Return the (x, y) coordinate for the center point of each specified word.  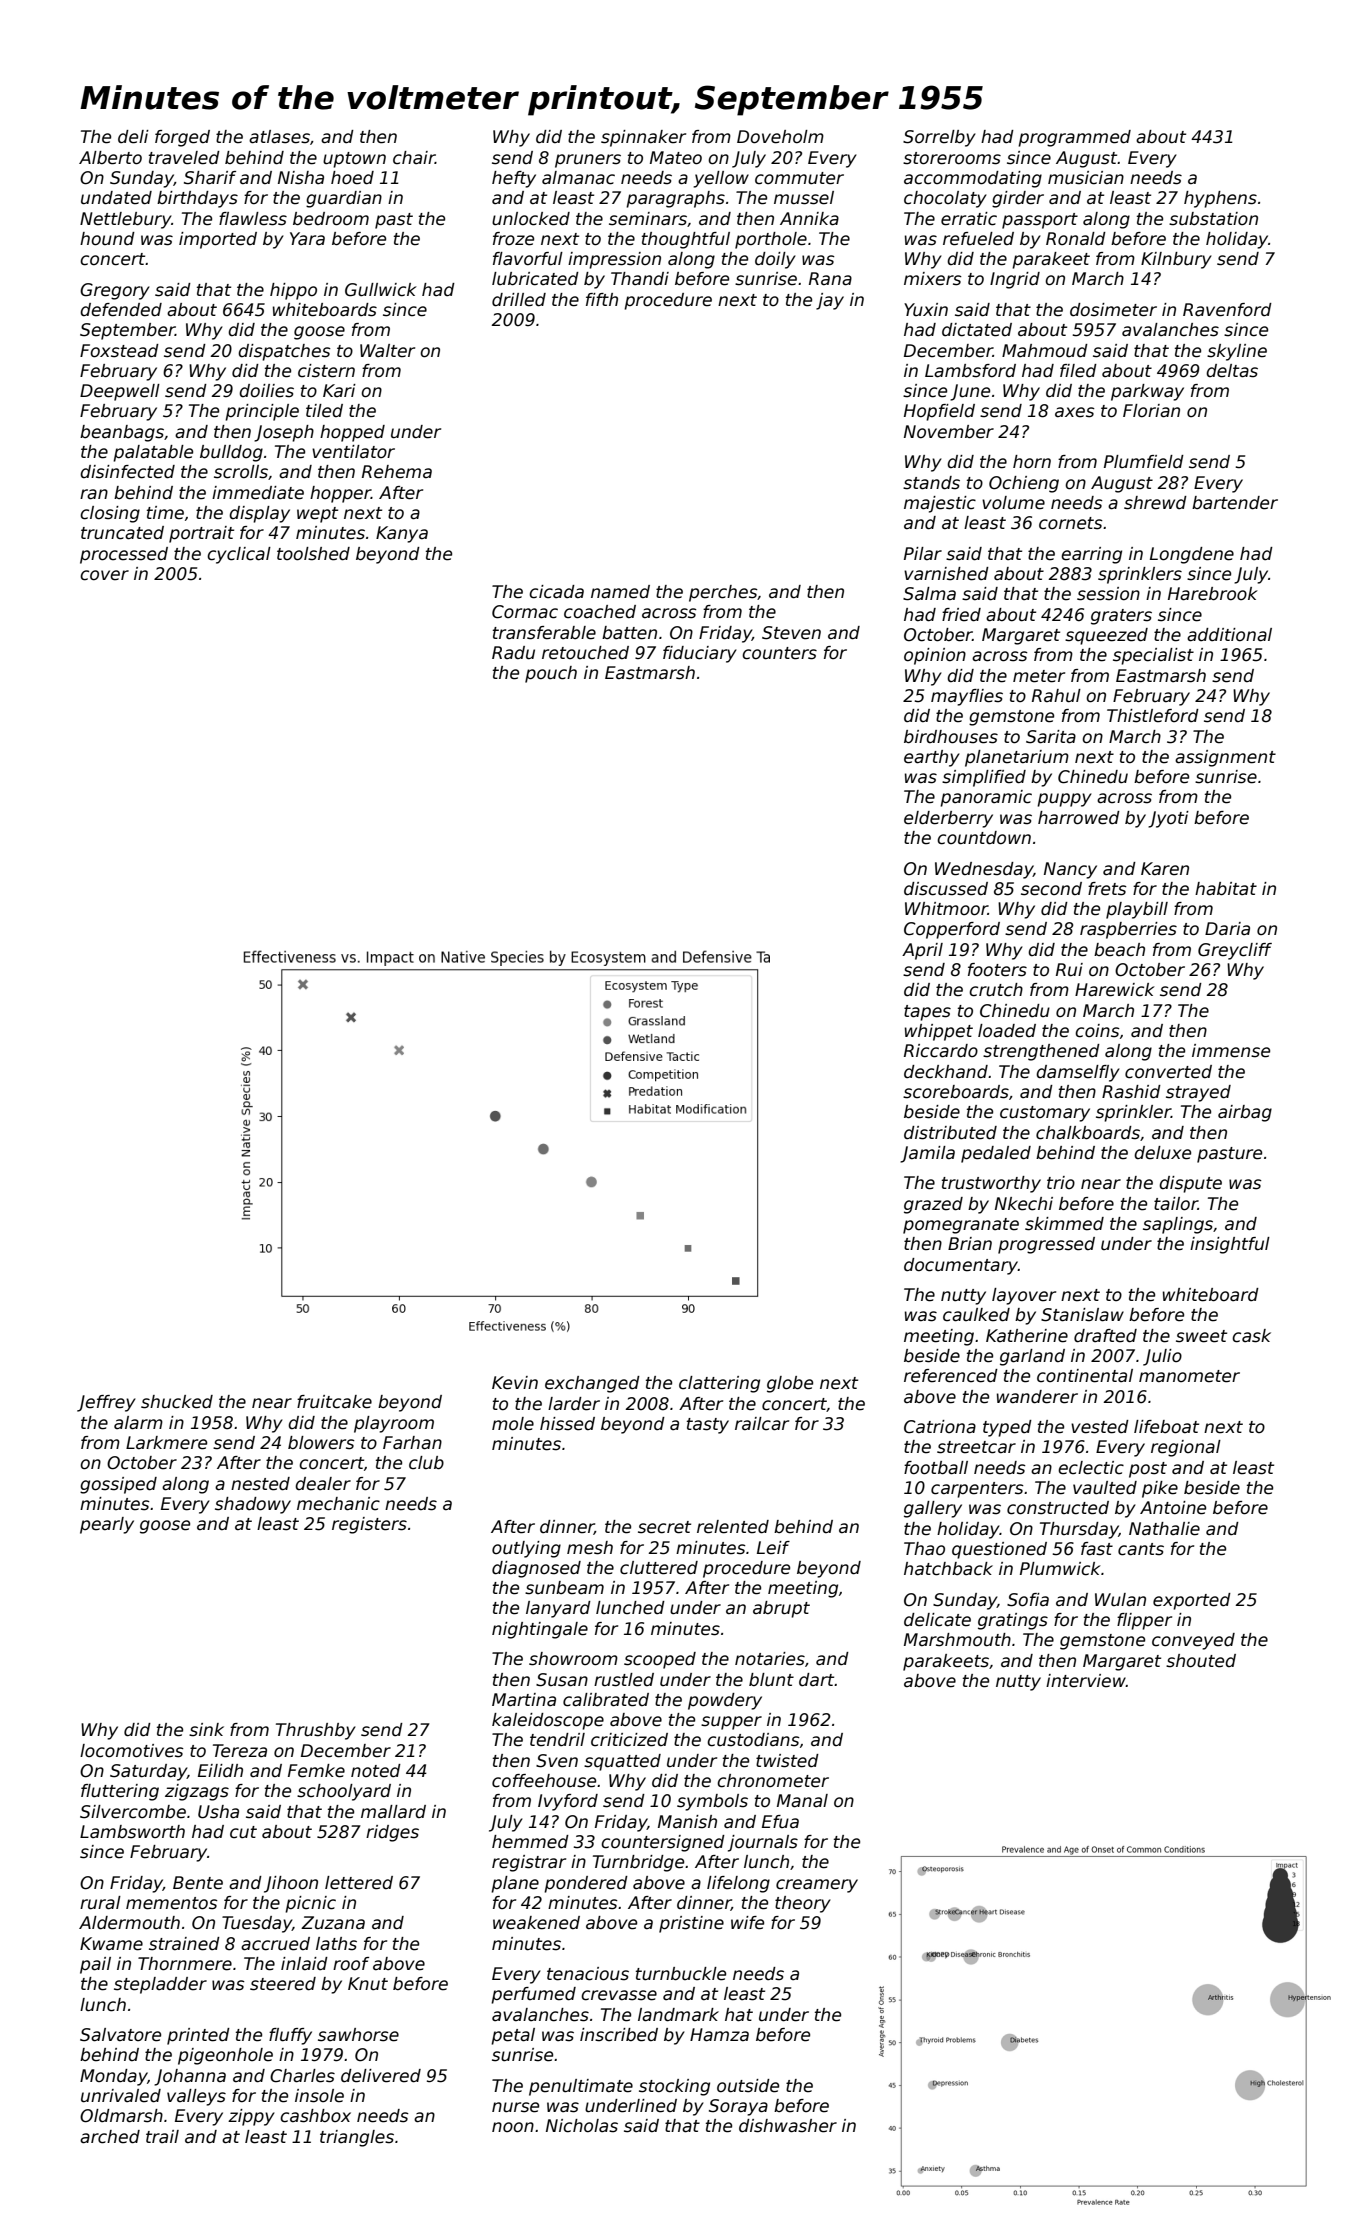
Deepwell (120, 392)
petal (513, 2036)
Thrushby (316, 1731)
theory (803, 1904)
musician (1086, 178)
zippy (251, 2117)
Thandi (640, 278)
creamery (817, 1886)
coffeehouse (544, 1781)
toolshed (313, 554)
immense (1231, 1051)
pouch (551, 674)
